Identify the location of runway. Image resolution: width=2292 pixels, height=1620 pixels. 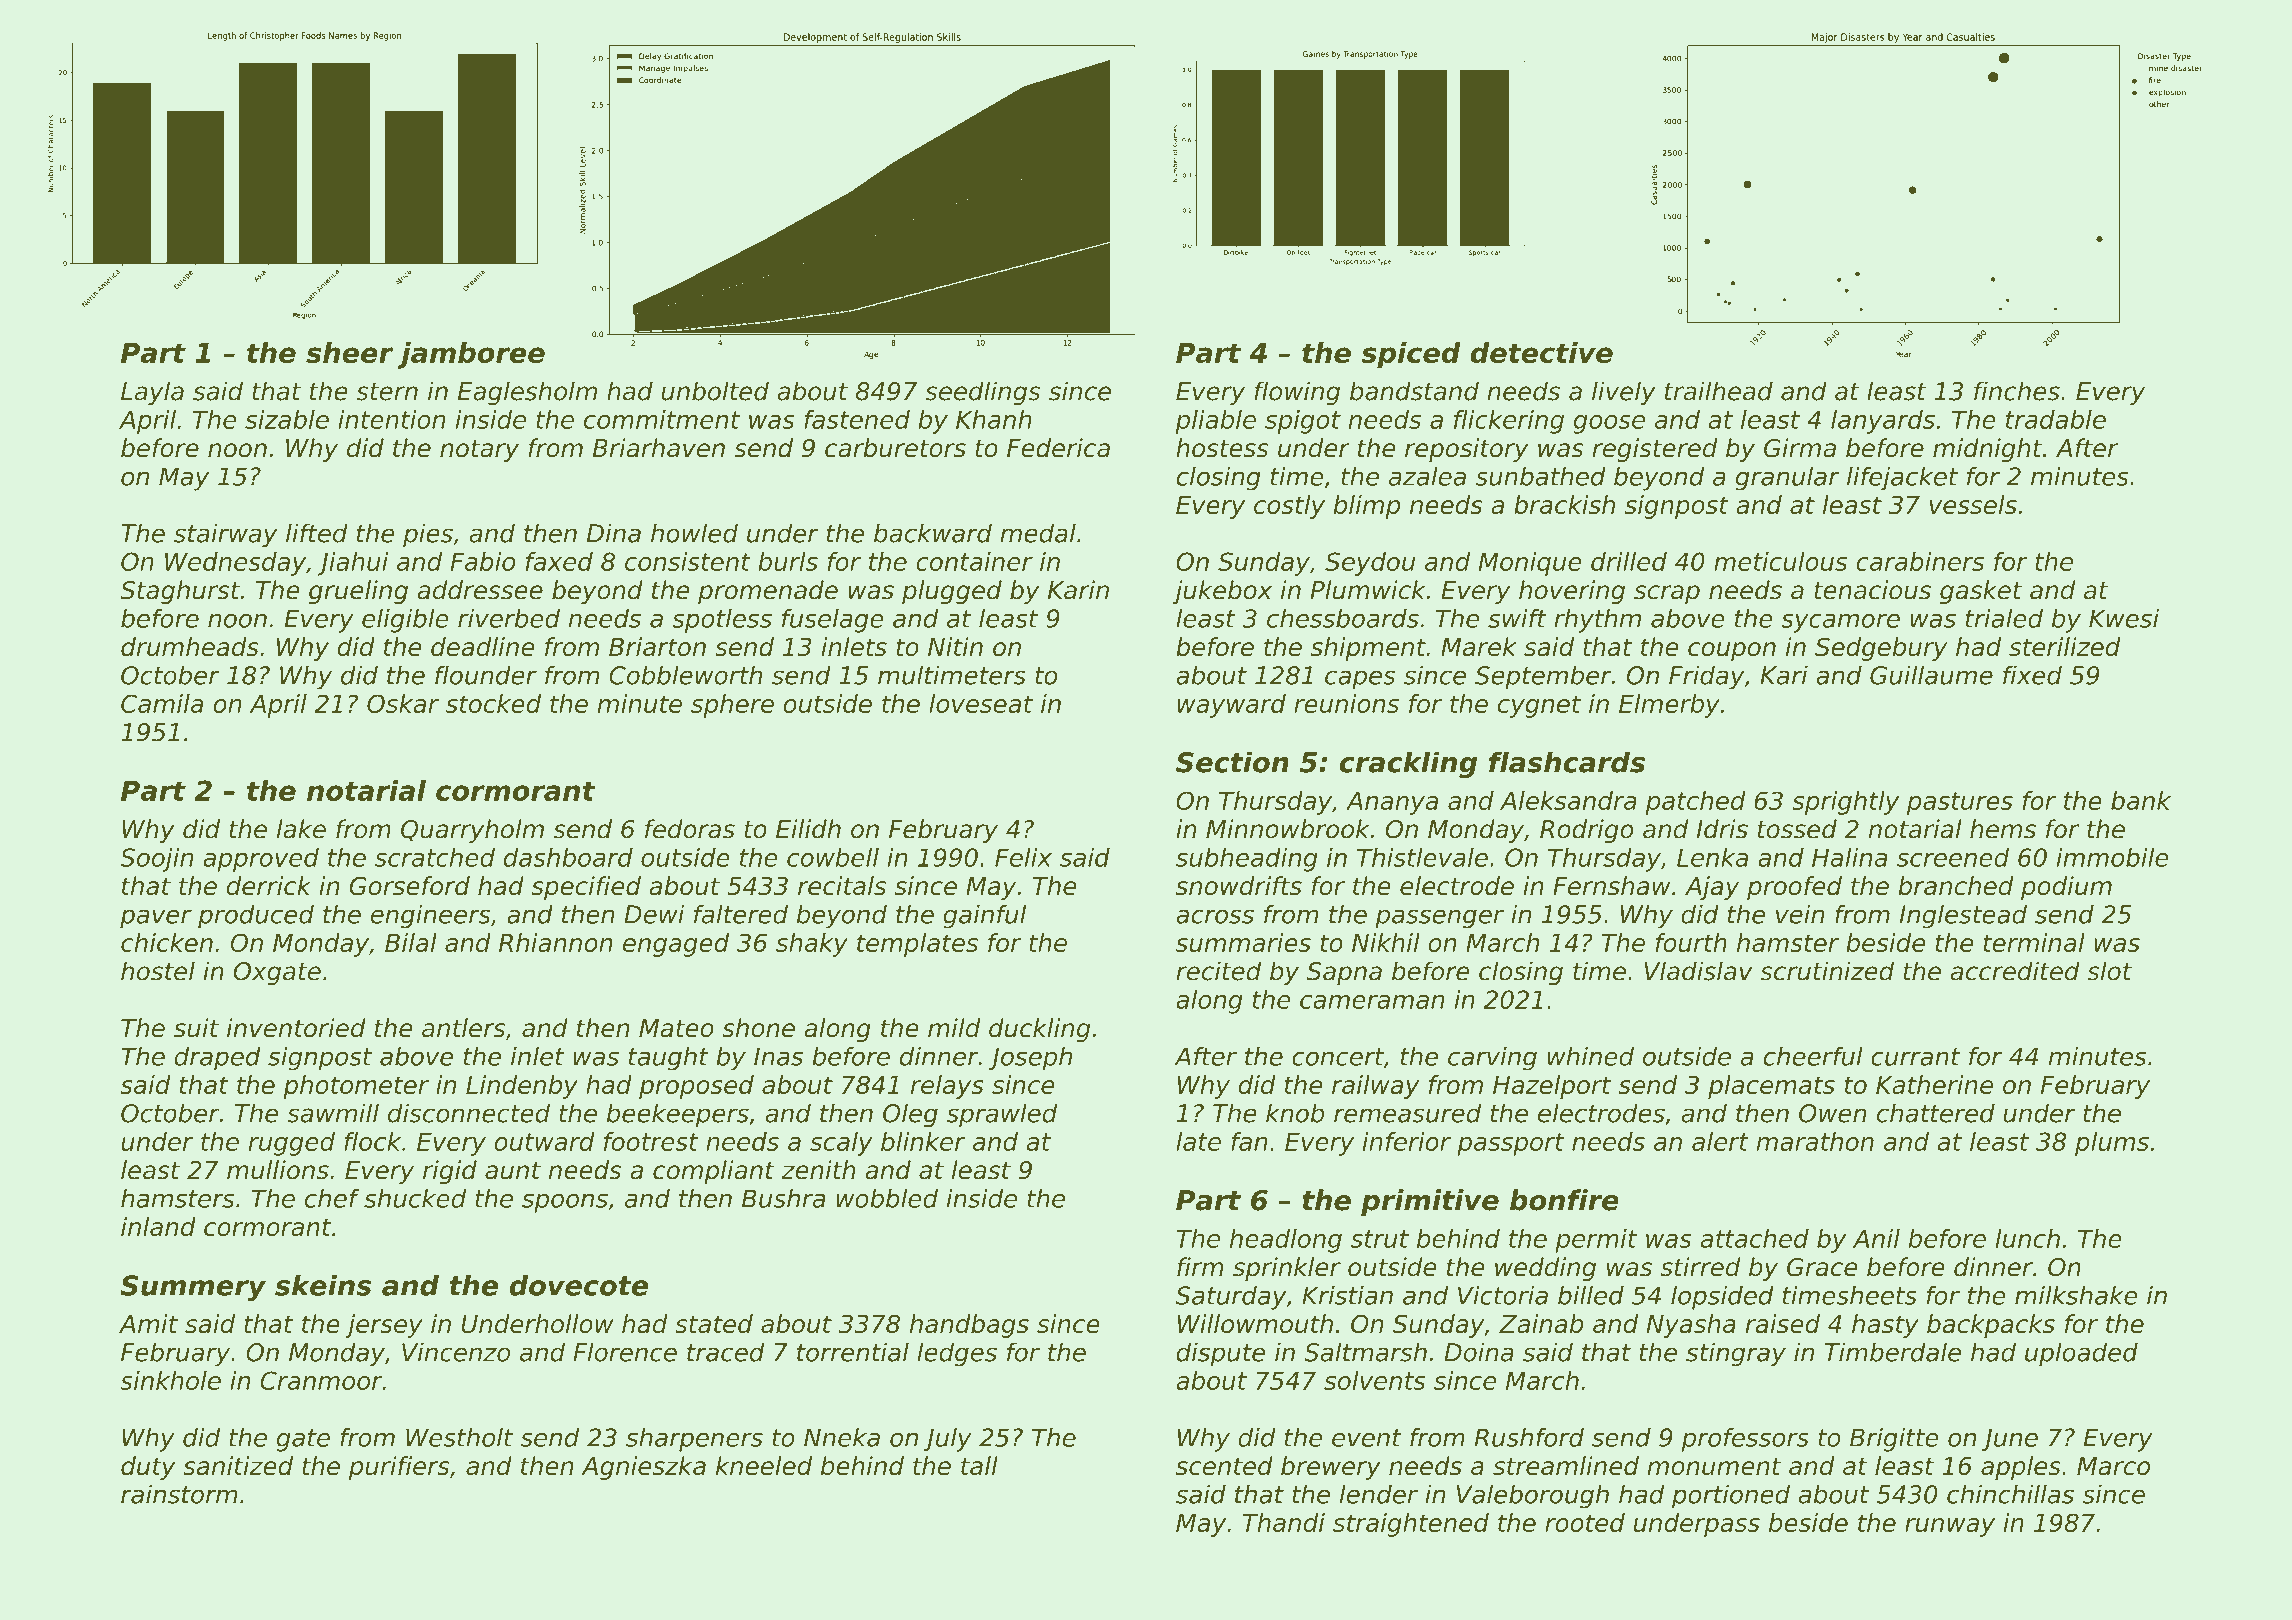
(1950, 1527).
